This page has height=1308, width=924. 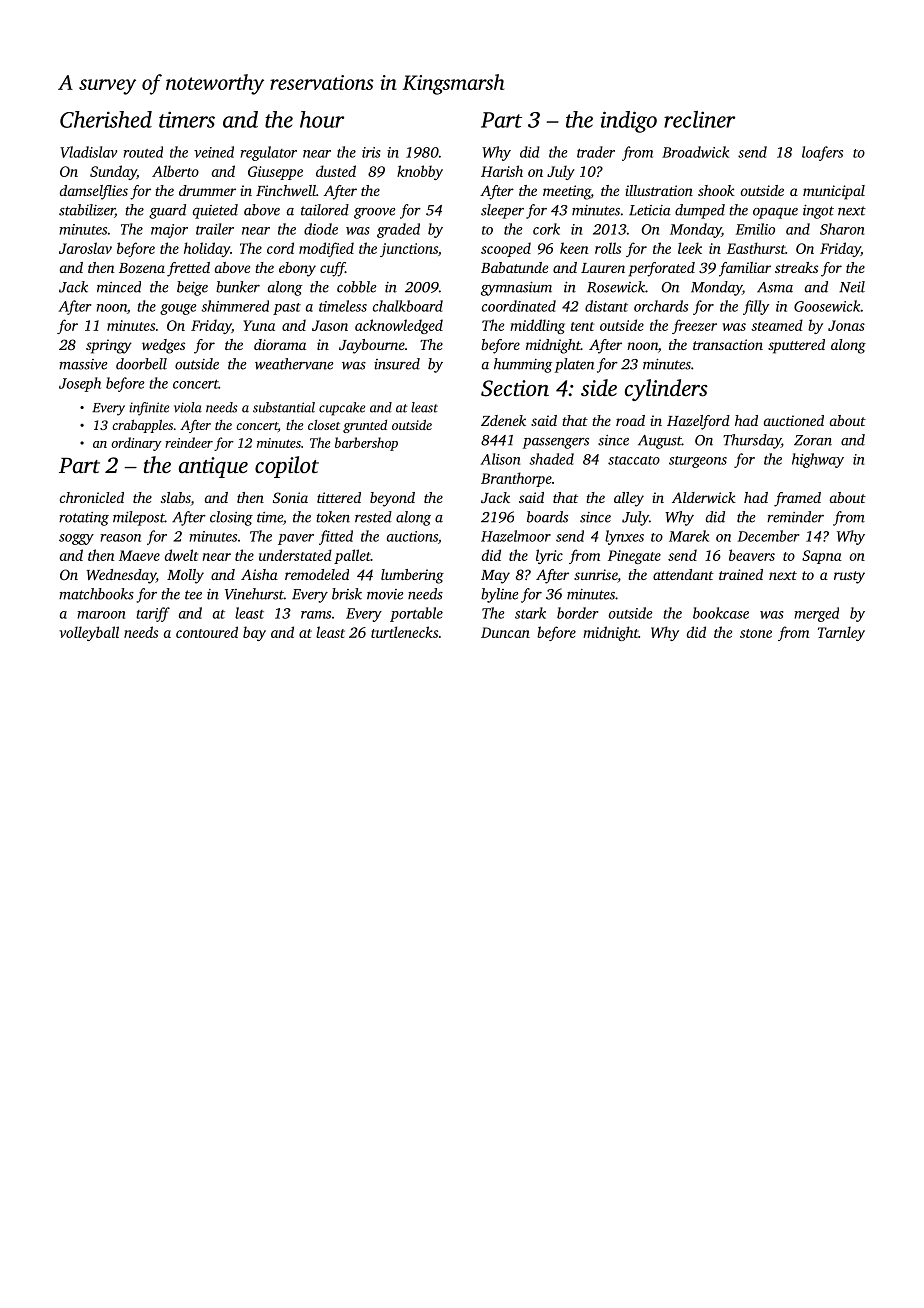 I want to click on wedges, so click(x=163, y=346).
